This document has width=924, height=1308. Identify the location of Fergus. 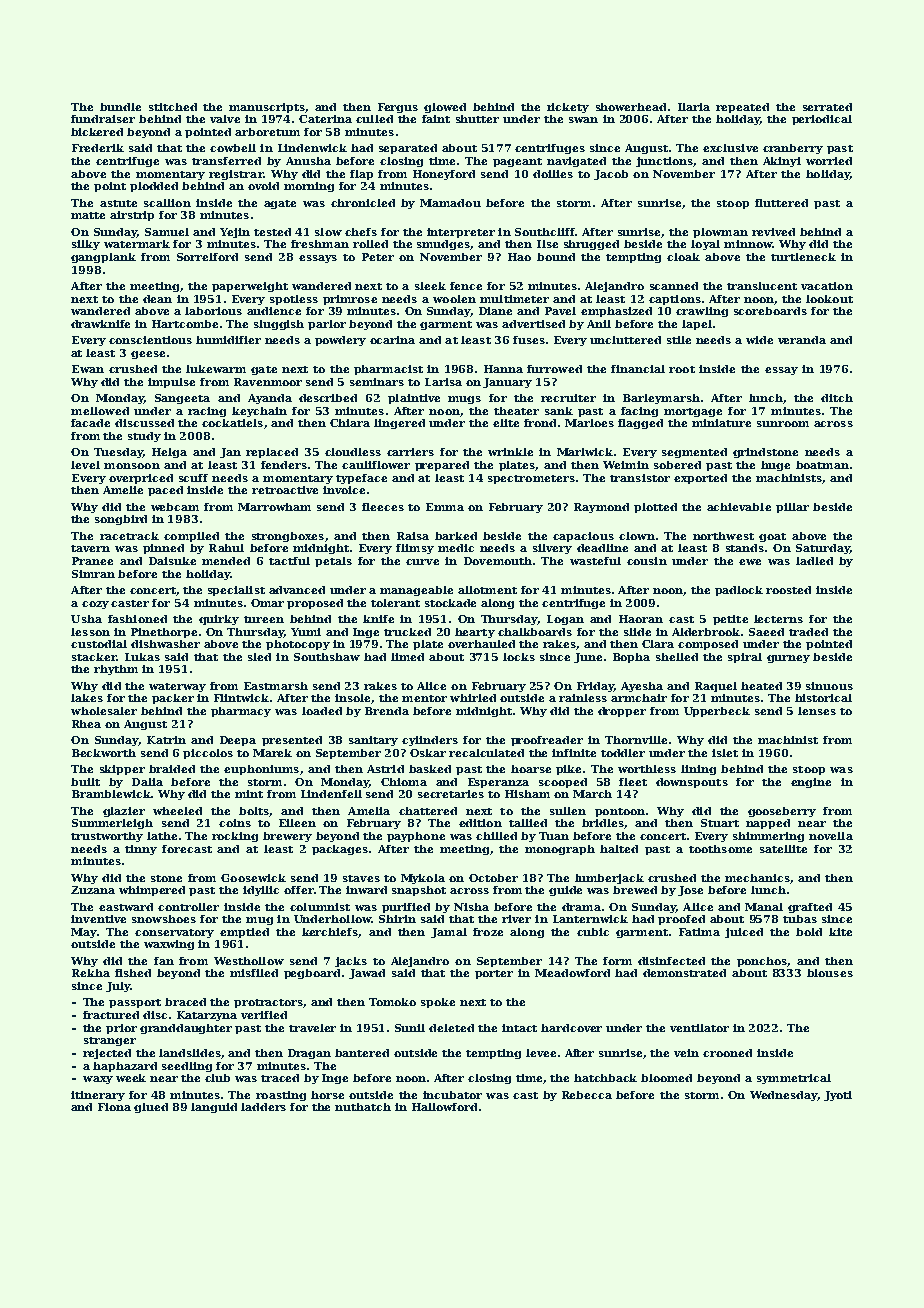
(398, 108).
